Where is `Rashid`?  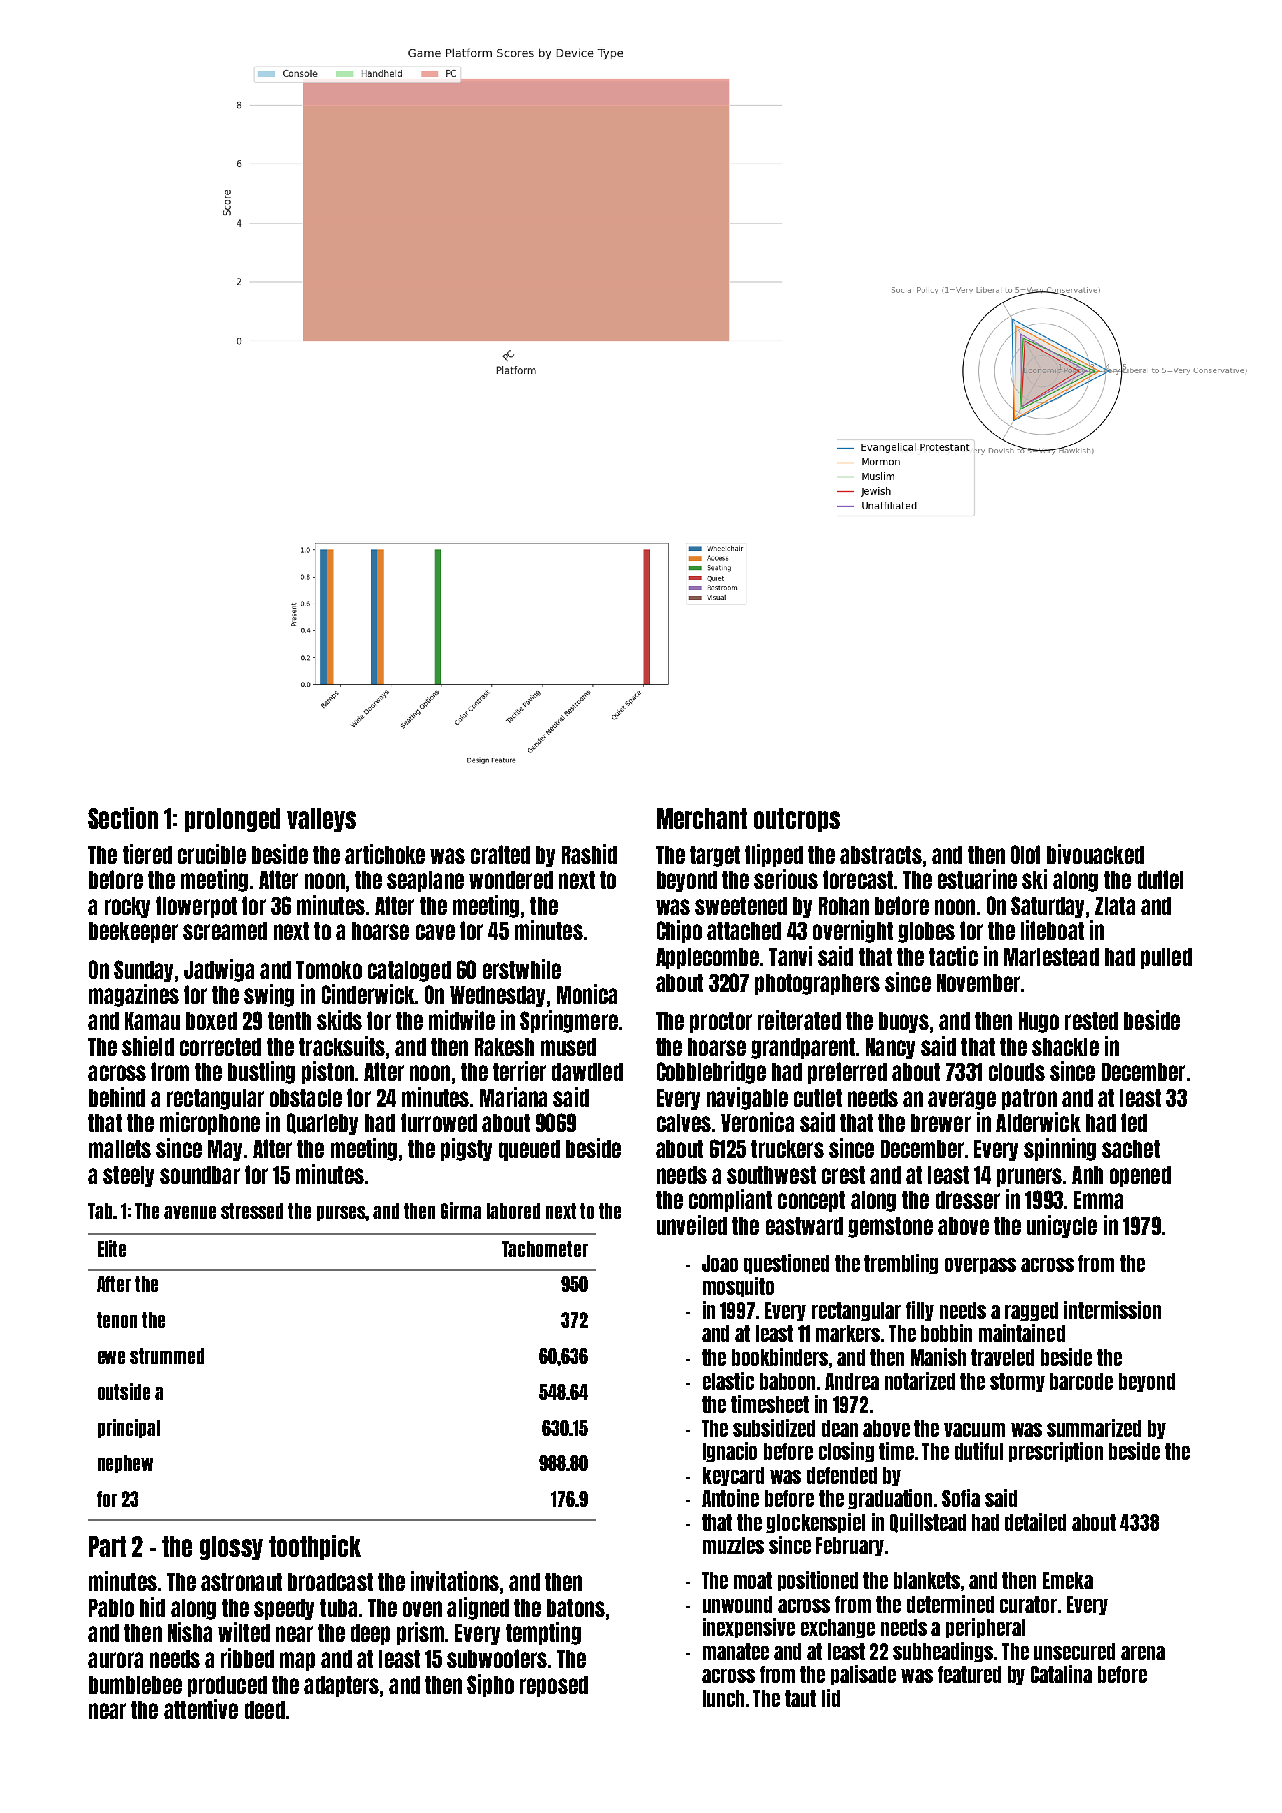
Rashid is located at coordinates (589, 854).
